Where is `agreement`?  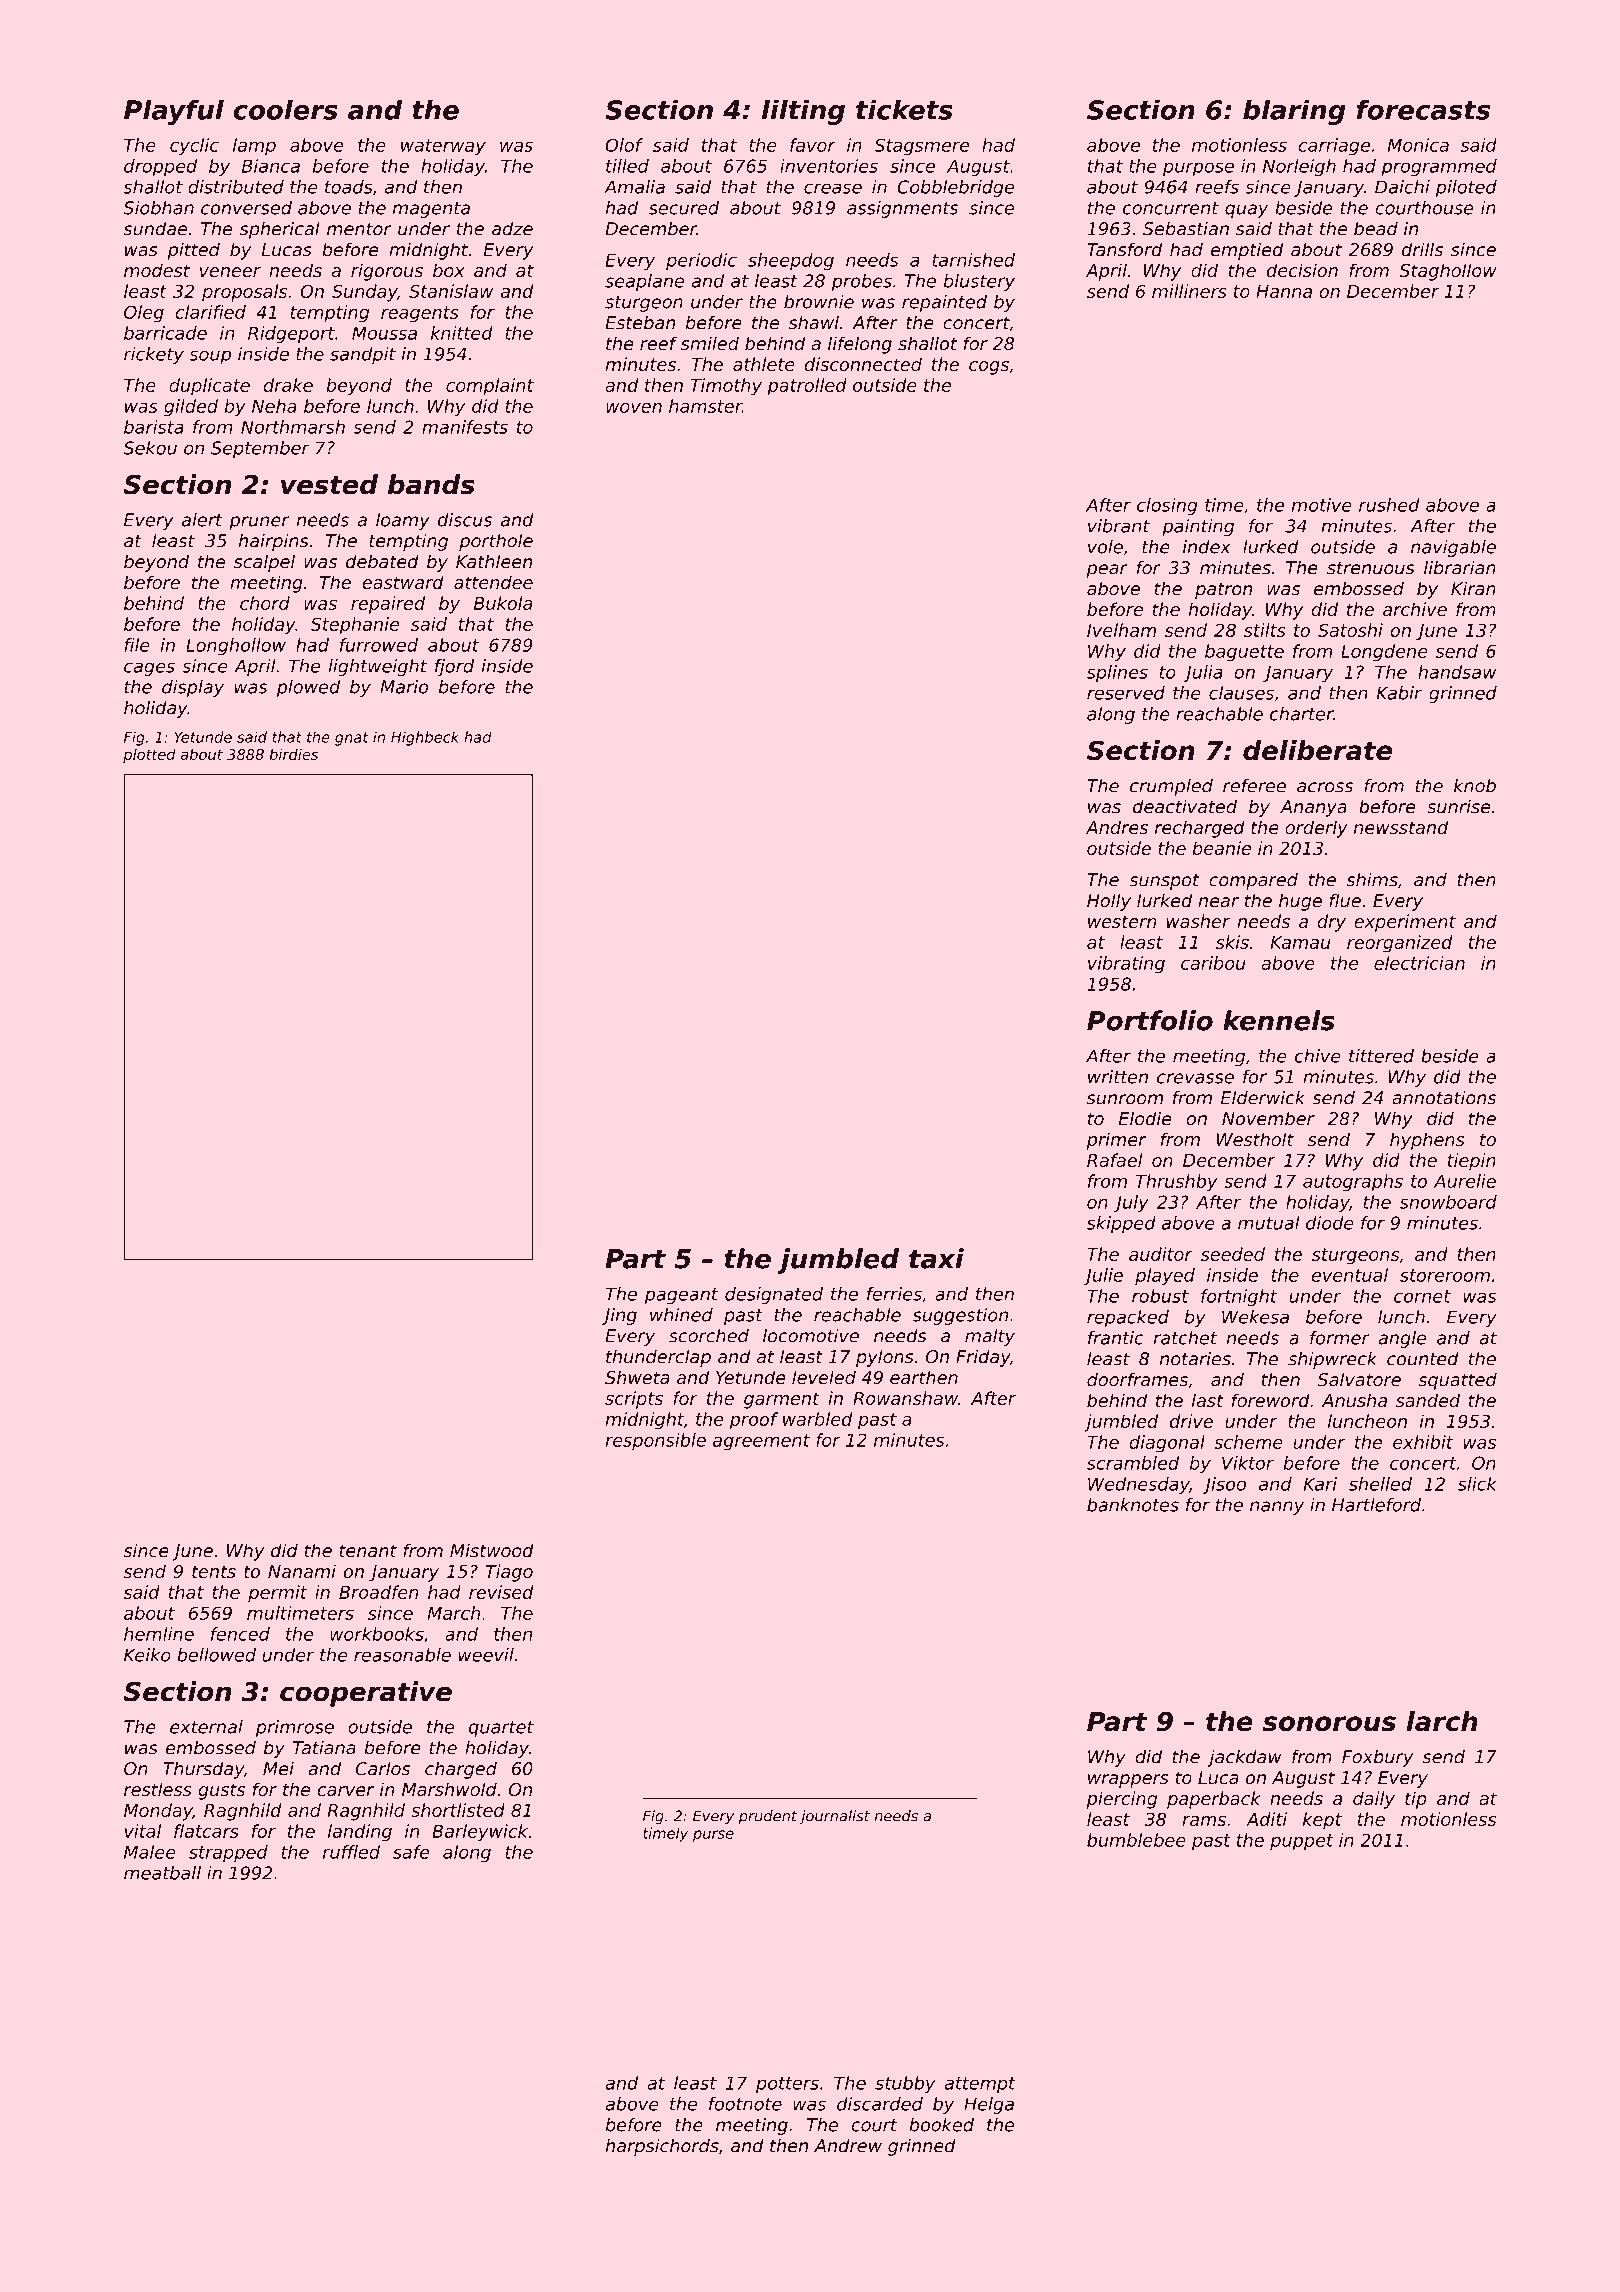
agreement is located at coordinates (761, 1442).
